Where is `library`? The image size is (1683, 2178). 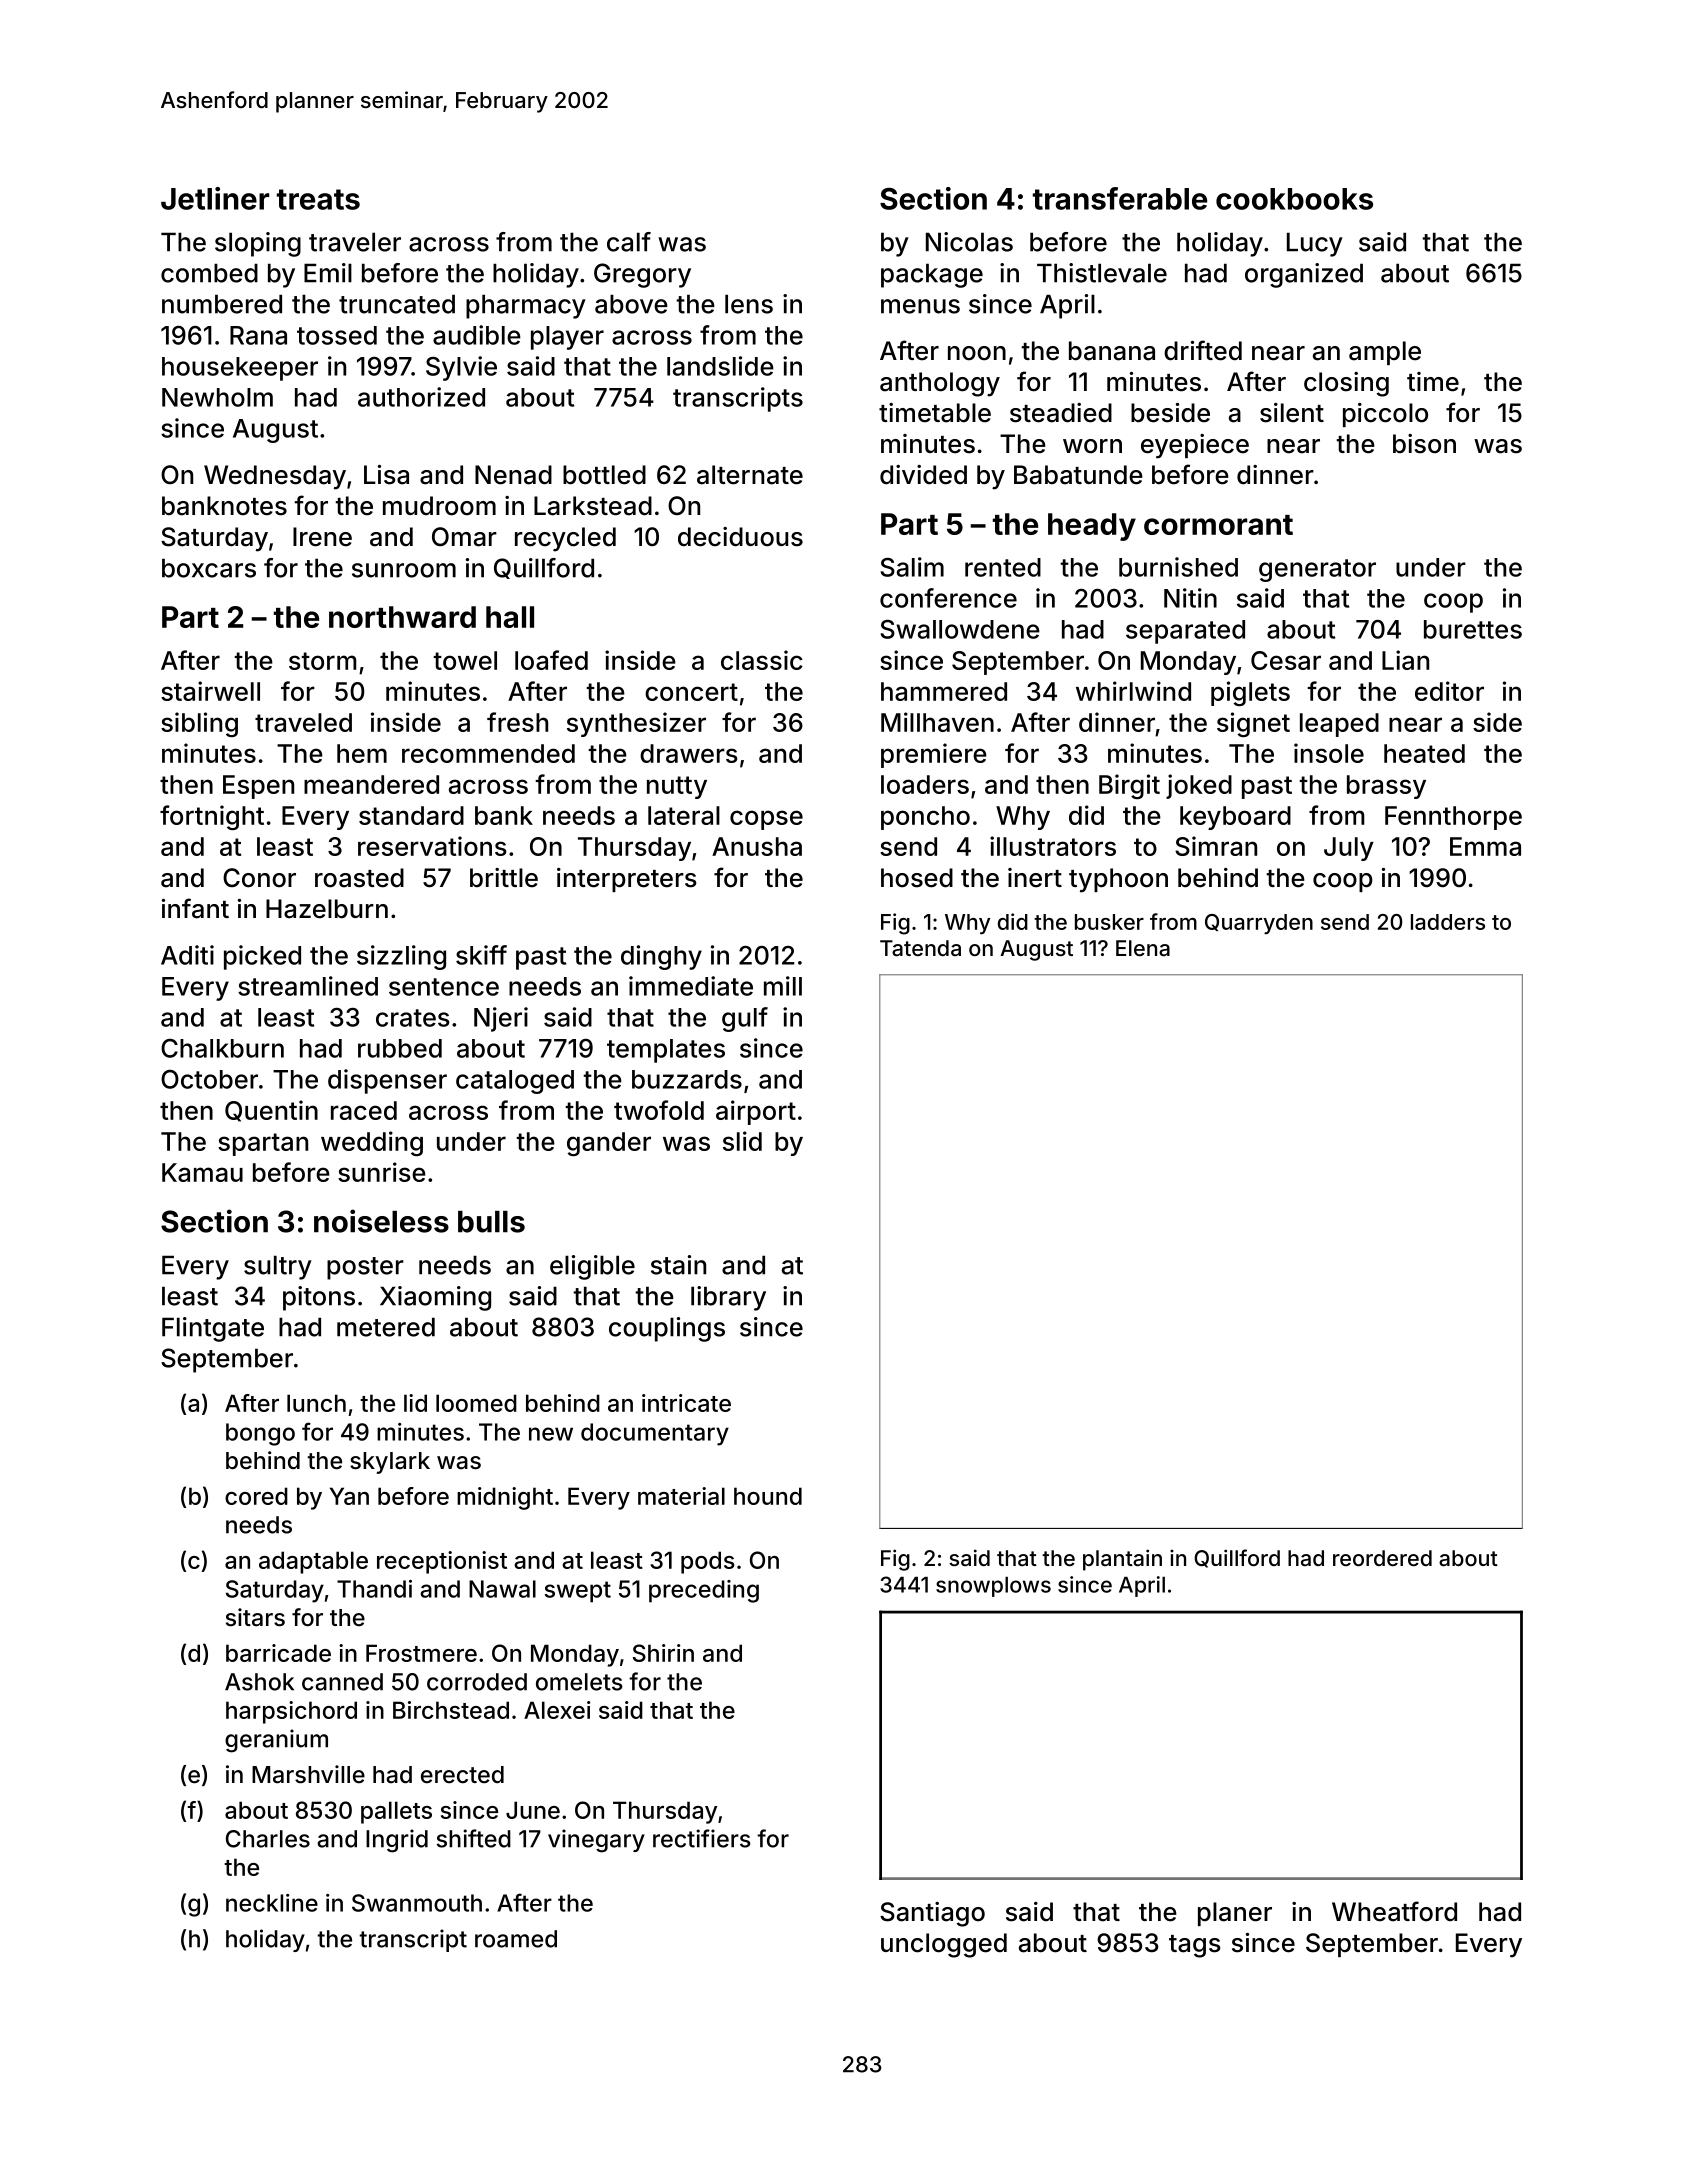
library is located at coordinates (728, 1298).
